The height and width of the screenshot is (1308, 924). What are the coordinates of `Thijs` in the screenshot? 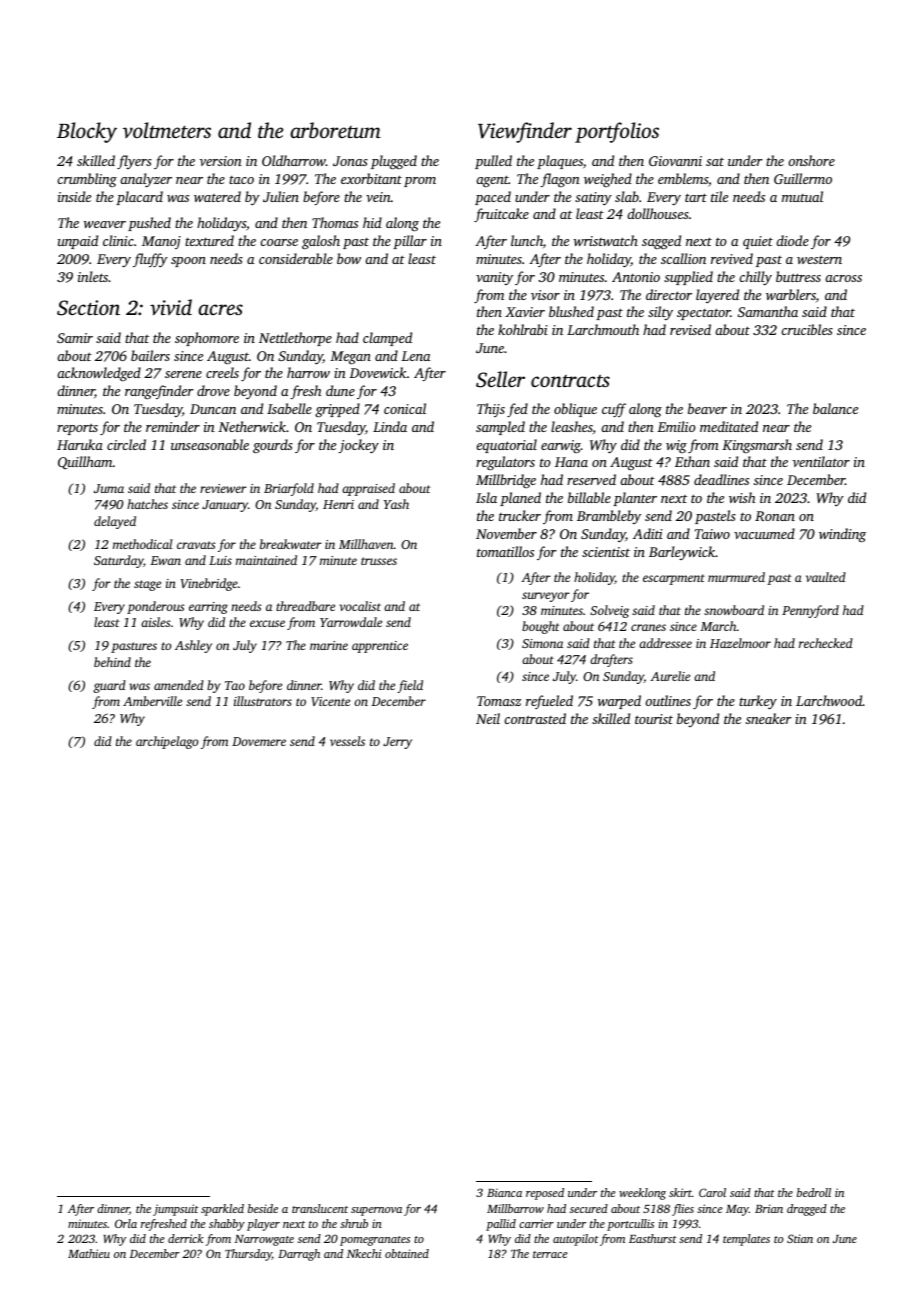 It's located at (491, 410).
